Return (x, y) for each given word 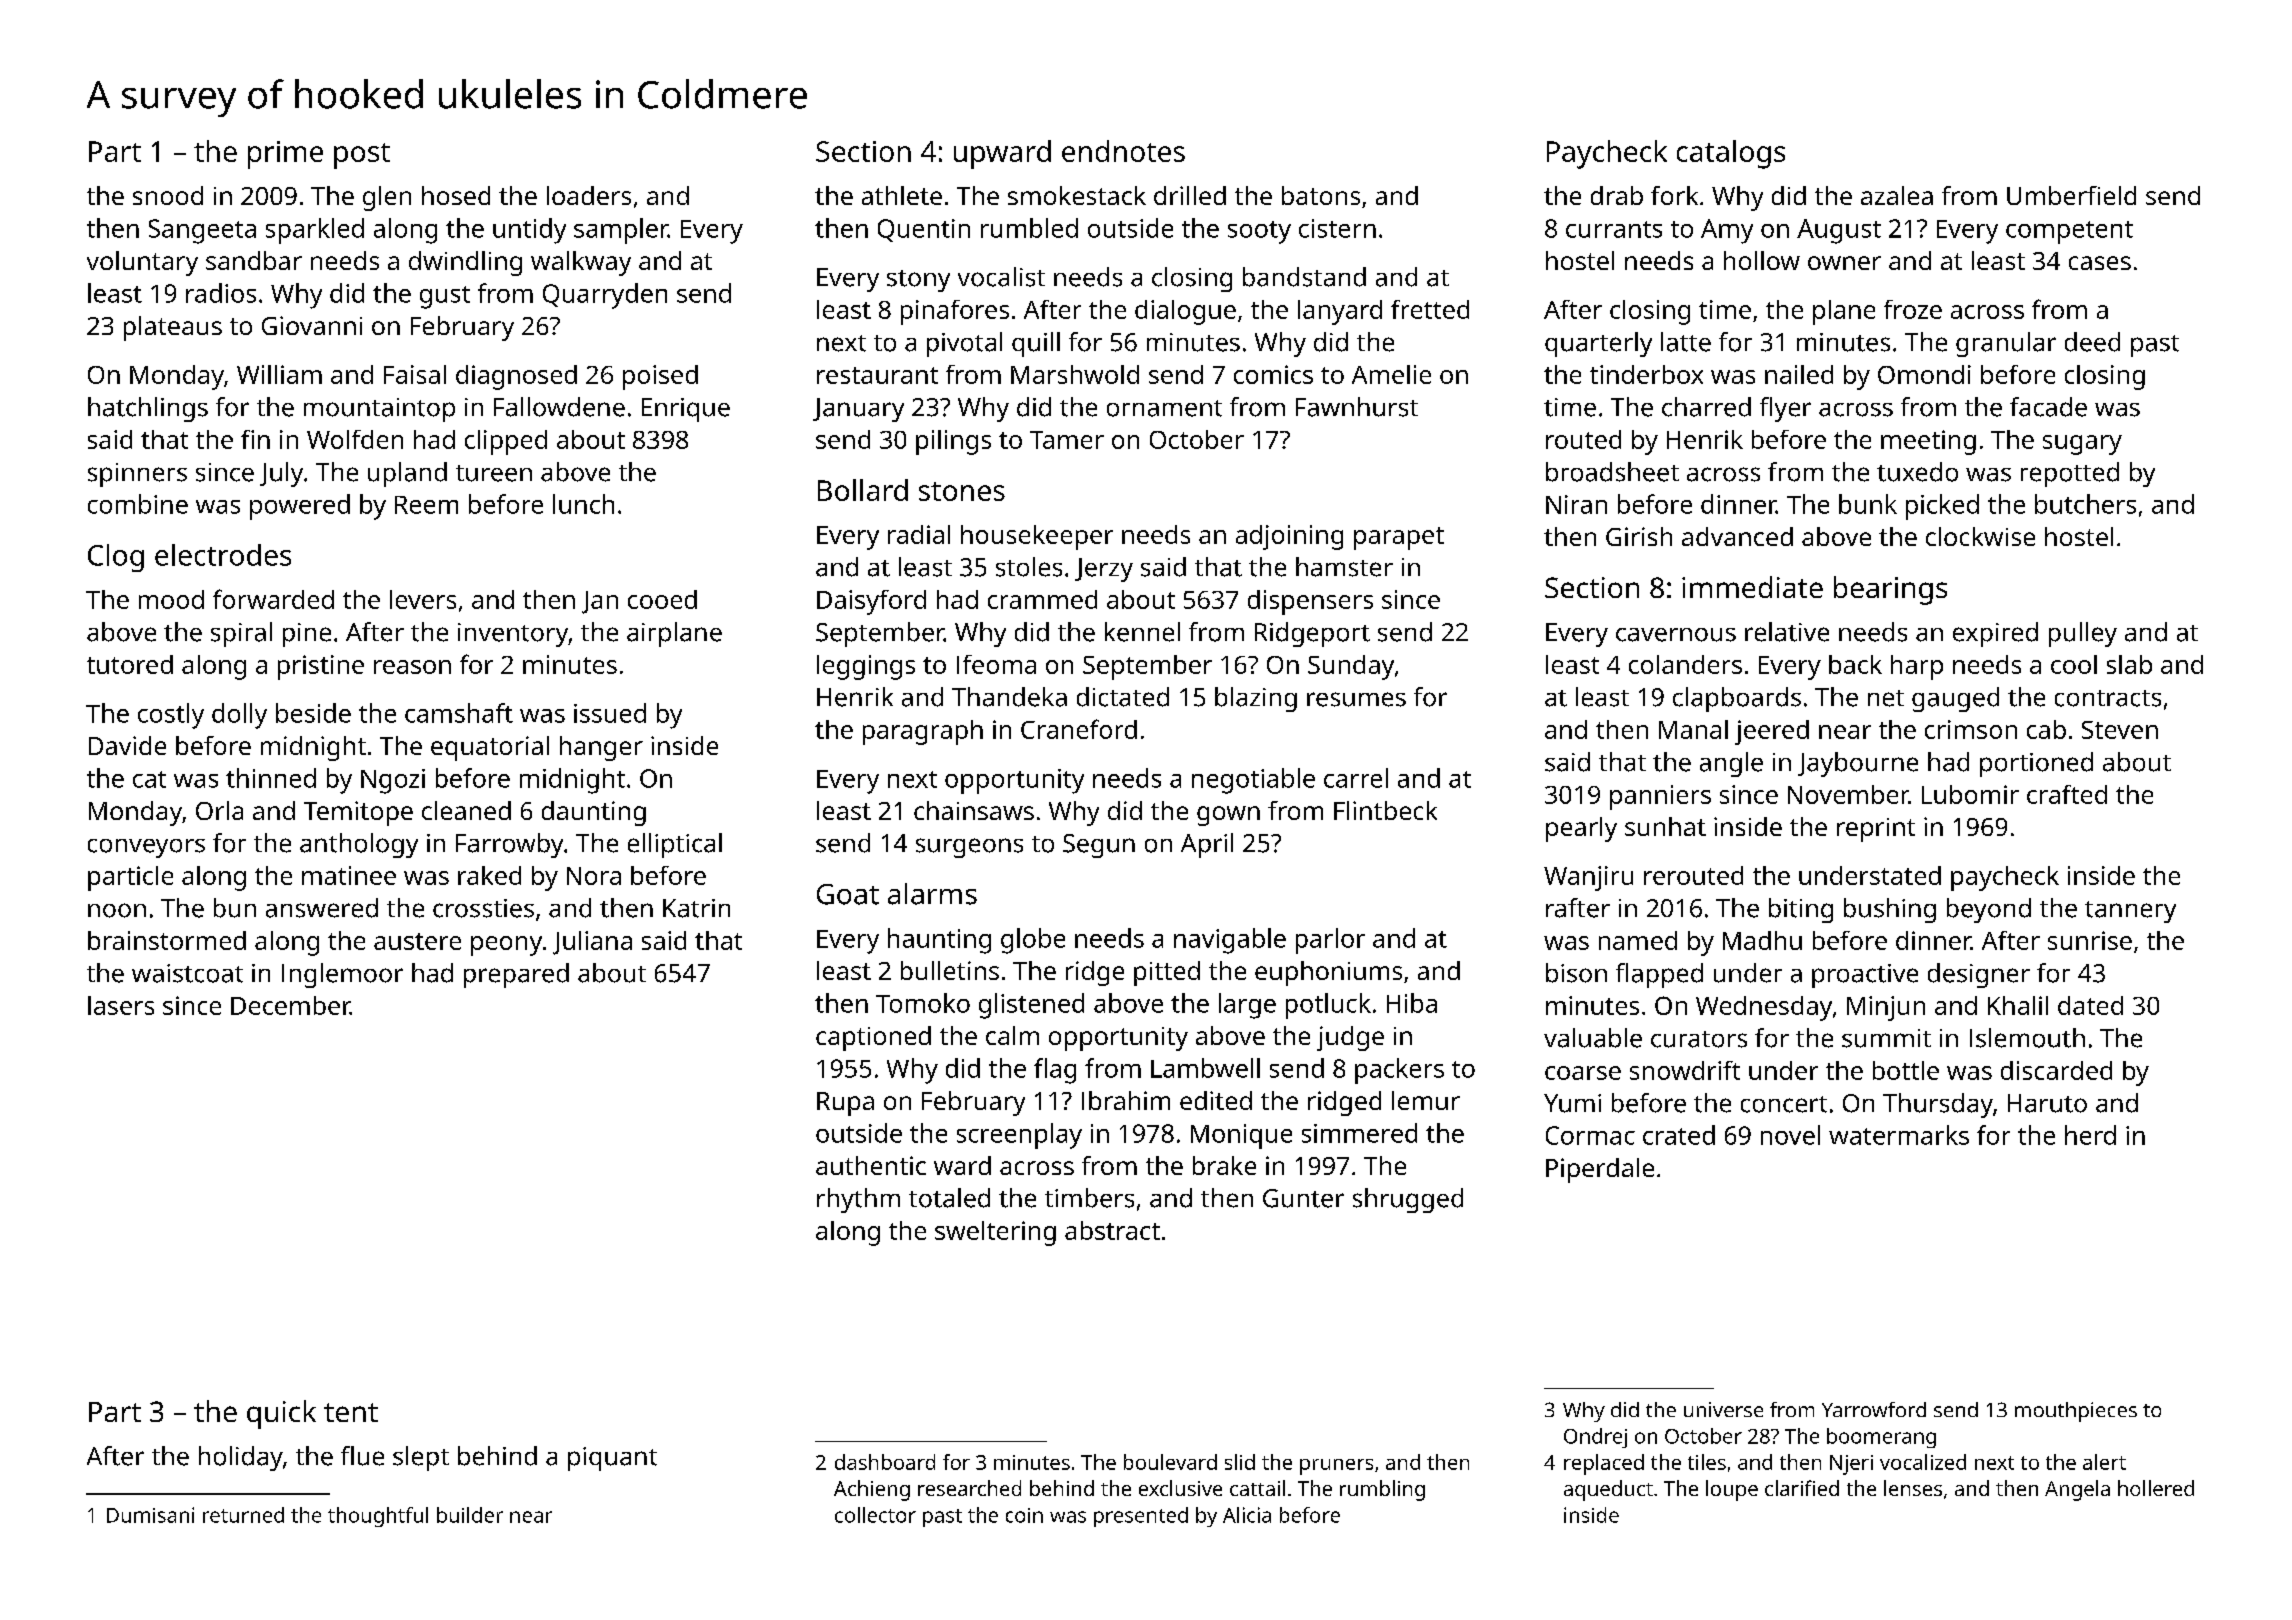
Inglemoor (342, 975)
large (1247, 1006)
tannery (2130, 912)
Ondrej (1595, 1438)
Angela (2077, 1490)
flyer (1785, 409)
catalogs (1731, 154)
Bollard (863, 490)
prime (285, 155)
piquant (612, 1459)
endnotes (1123, 151)
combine (138, 504)
